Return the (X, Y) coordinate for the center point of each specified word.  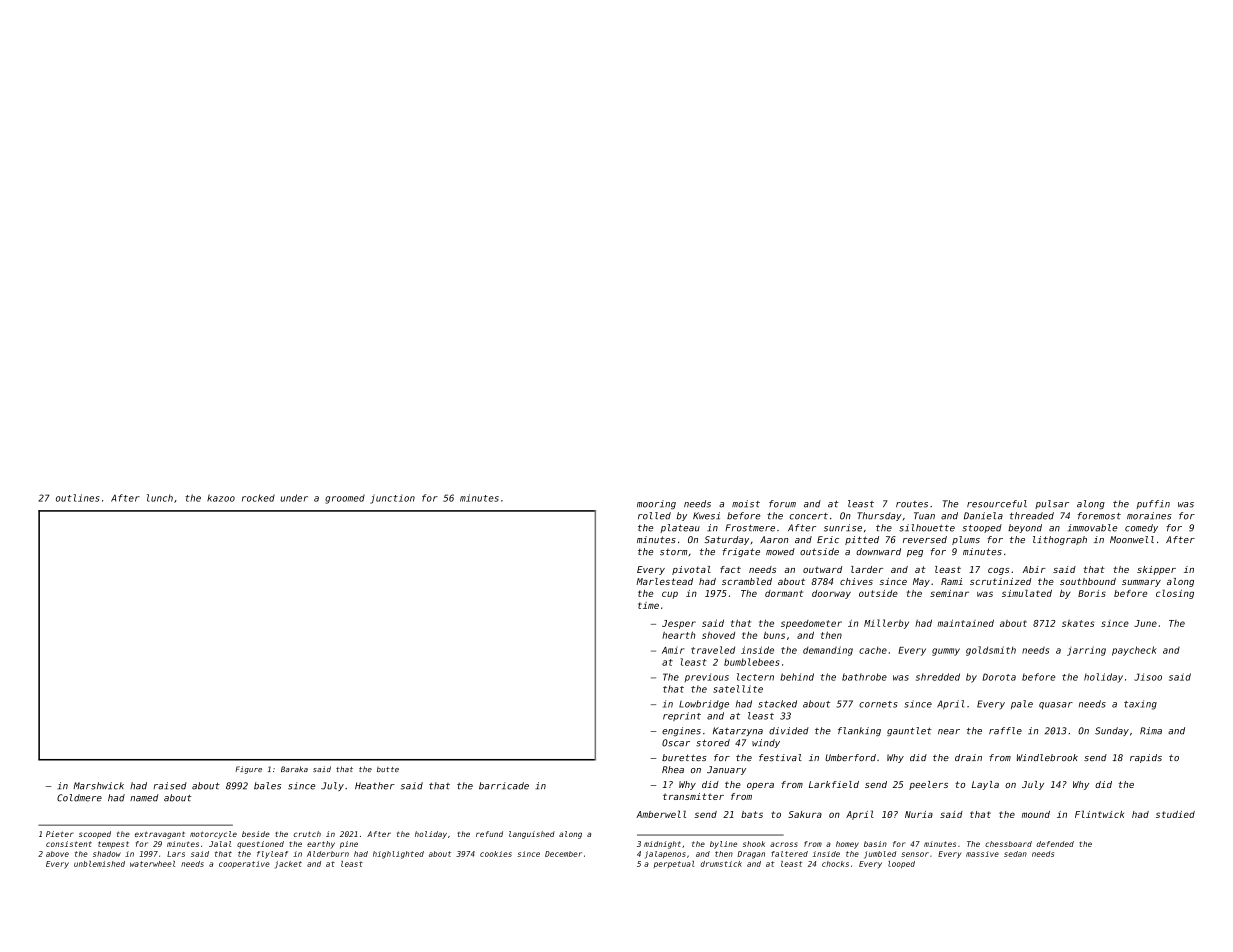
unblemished (99, 864)
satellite (738, 689)
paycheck (1134, 651)
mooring (656, 504)
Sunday (1112, 731)
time (648, 605)
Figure (248, 770)
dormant (784, 593)
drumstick (721, 864)
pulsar (1052, 504)
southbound (1088, 581)
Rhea (673, 769)
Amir (673, 650)
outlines (78, 498)
